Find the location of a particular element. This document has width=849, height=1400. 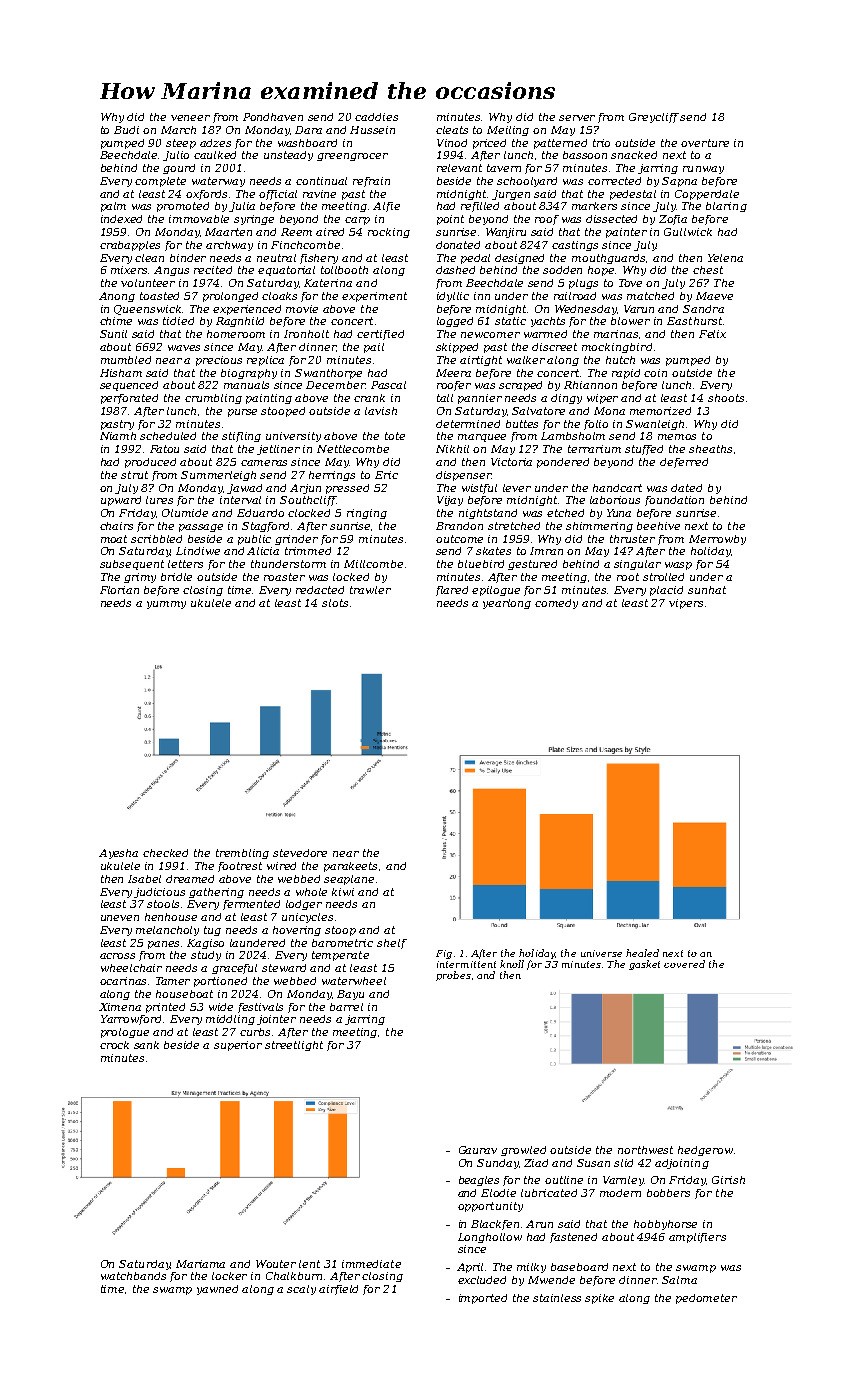

markers is located at coordinates (594, 206).
